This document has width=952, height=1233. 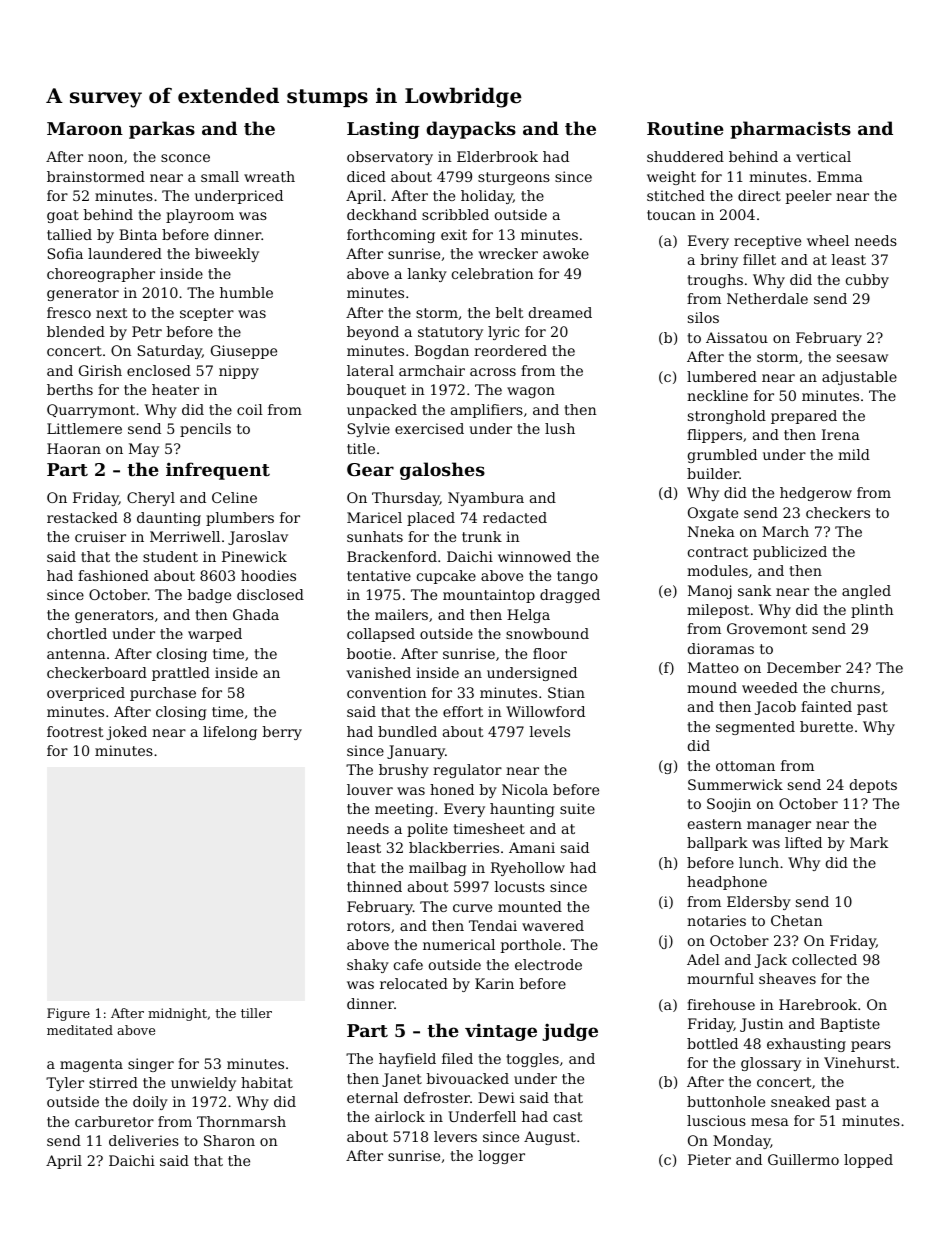 What do you see at coordinates (144, 1140) in the document?
I see `deliveries` at bounding box center [144, 1140].
